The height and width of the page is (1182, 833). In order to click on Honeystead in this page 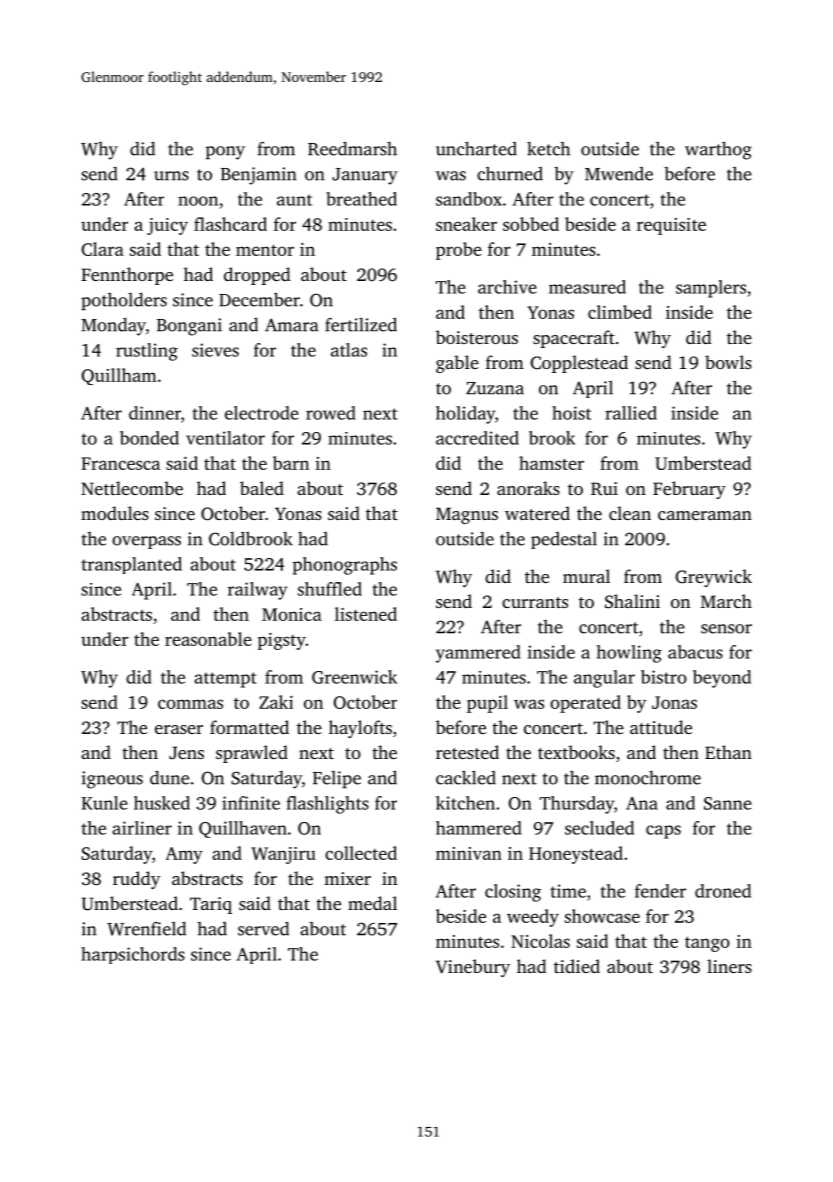, I will do `click(576, 855)`.
